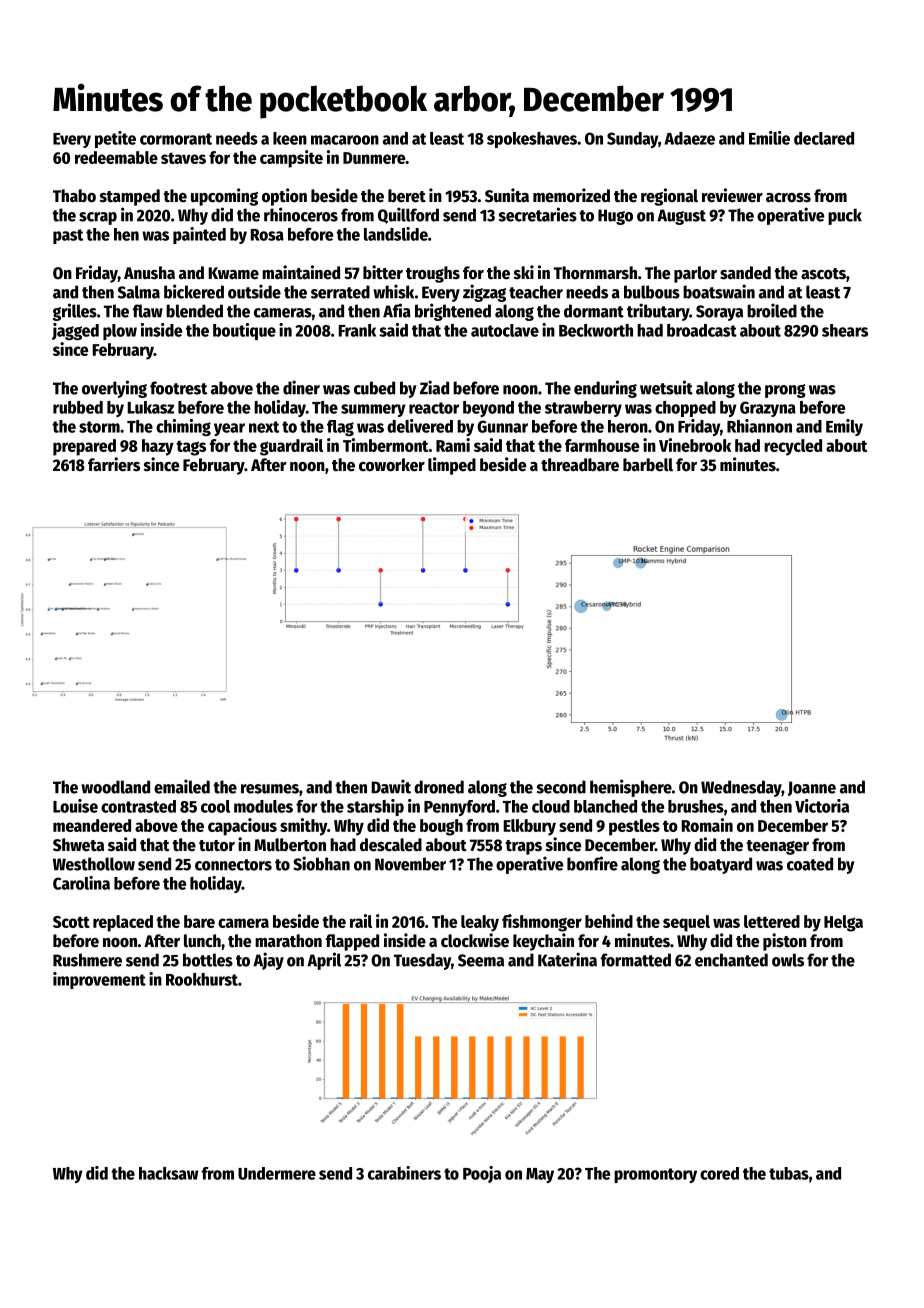  Describe the element at coordinates (149, 273) in the document. I see `Anusha` at that location.
